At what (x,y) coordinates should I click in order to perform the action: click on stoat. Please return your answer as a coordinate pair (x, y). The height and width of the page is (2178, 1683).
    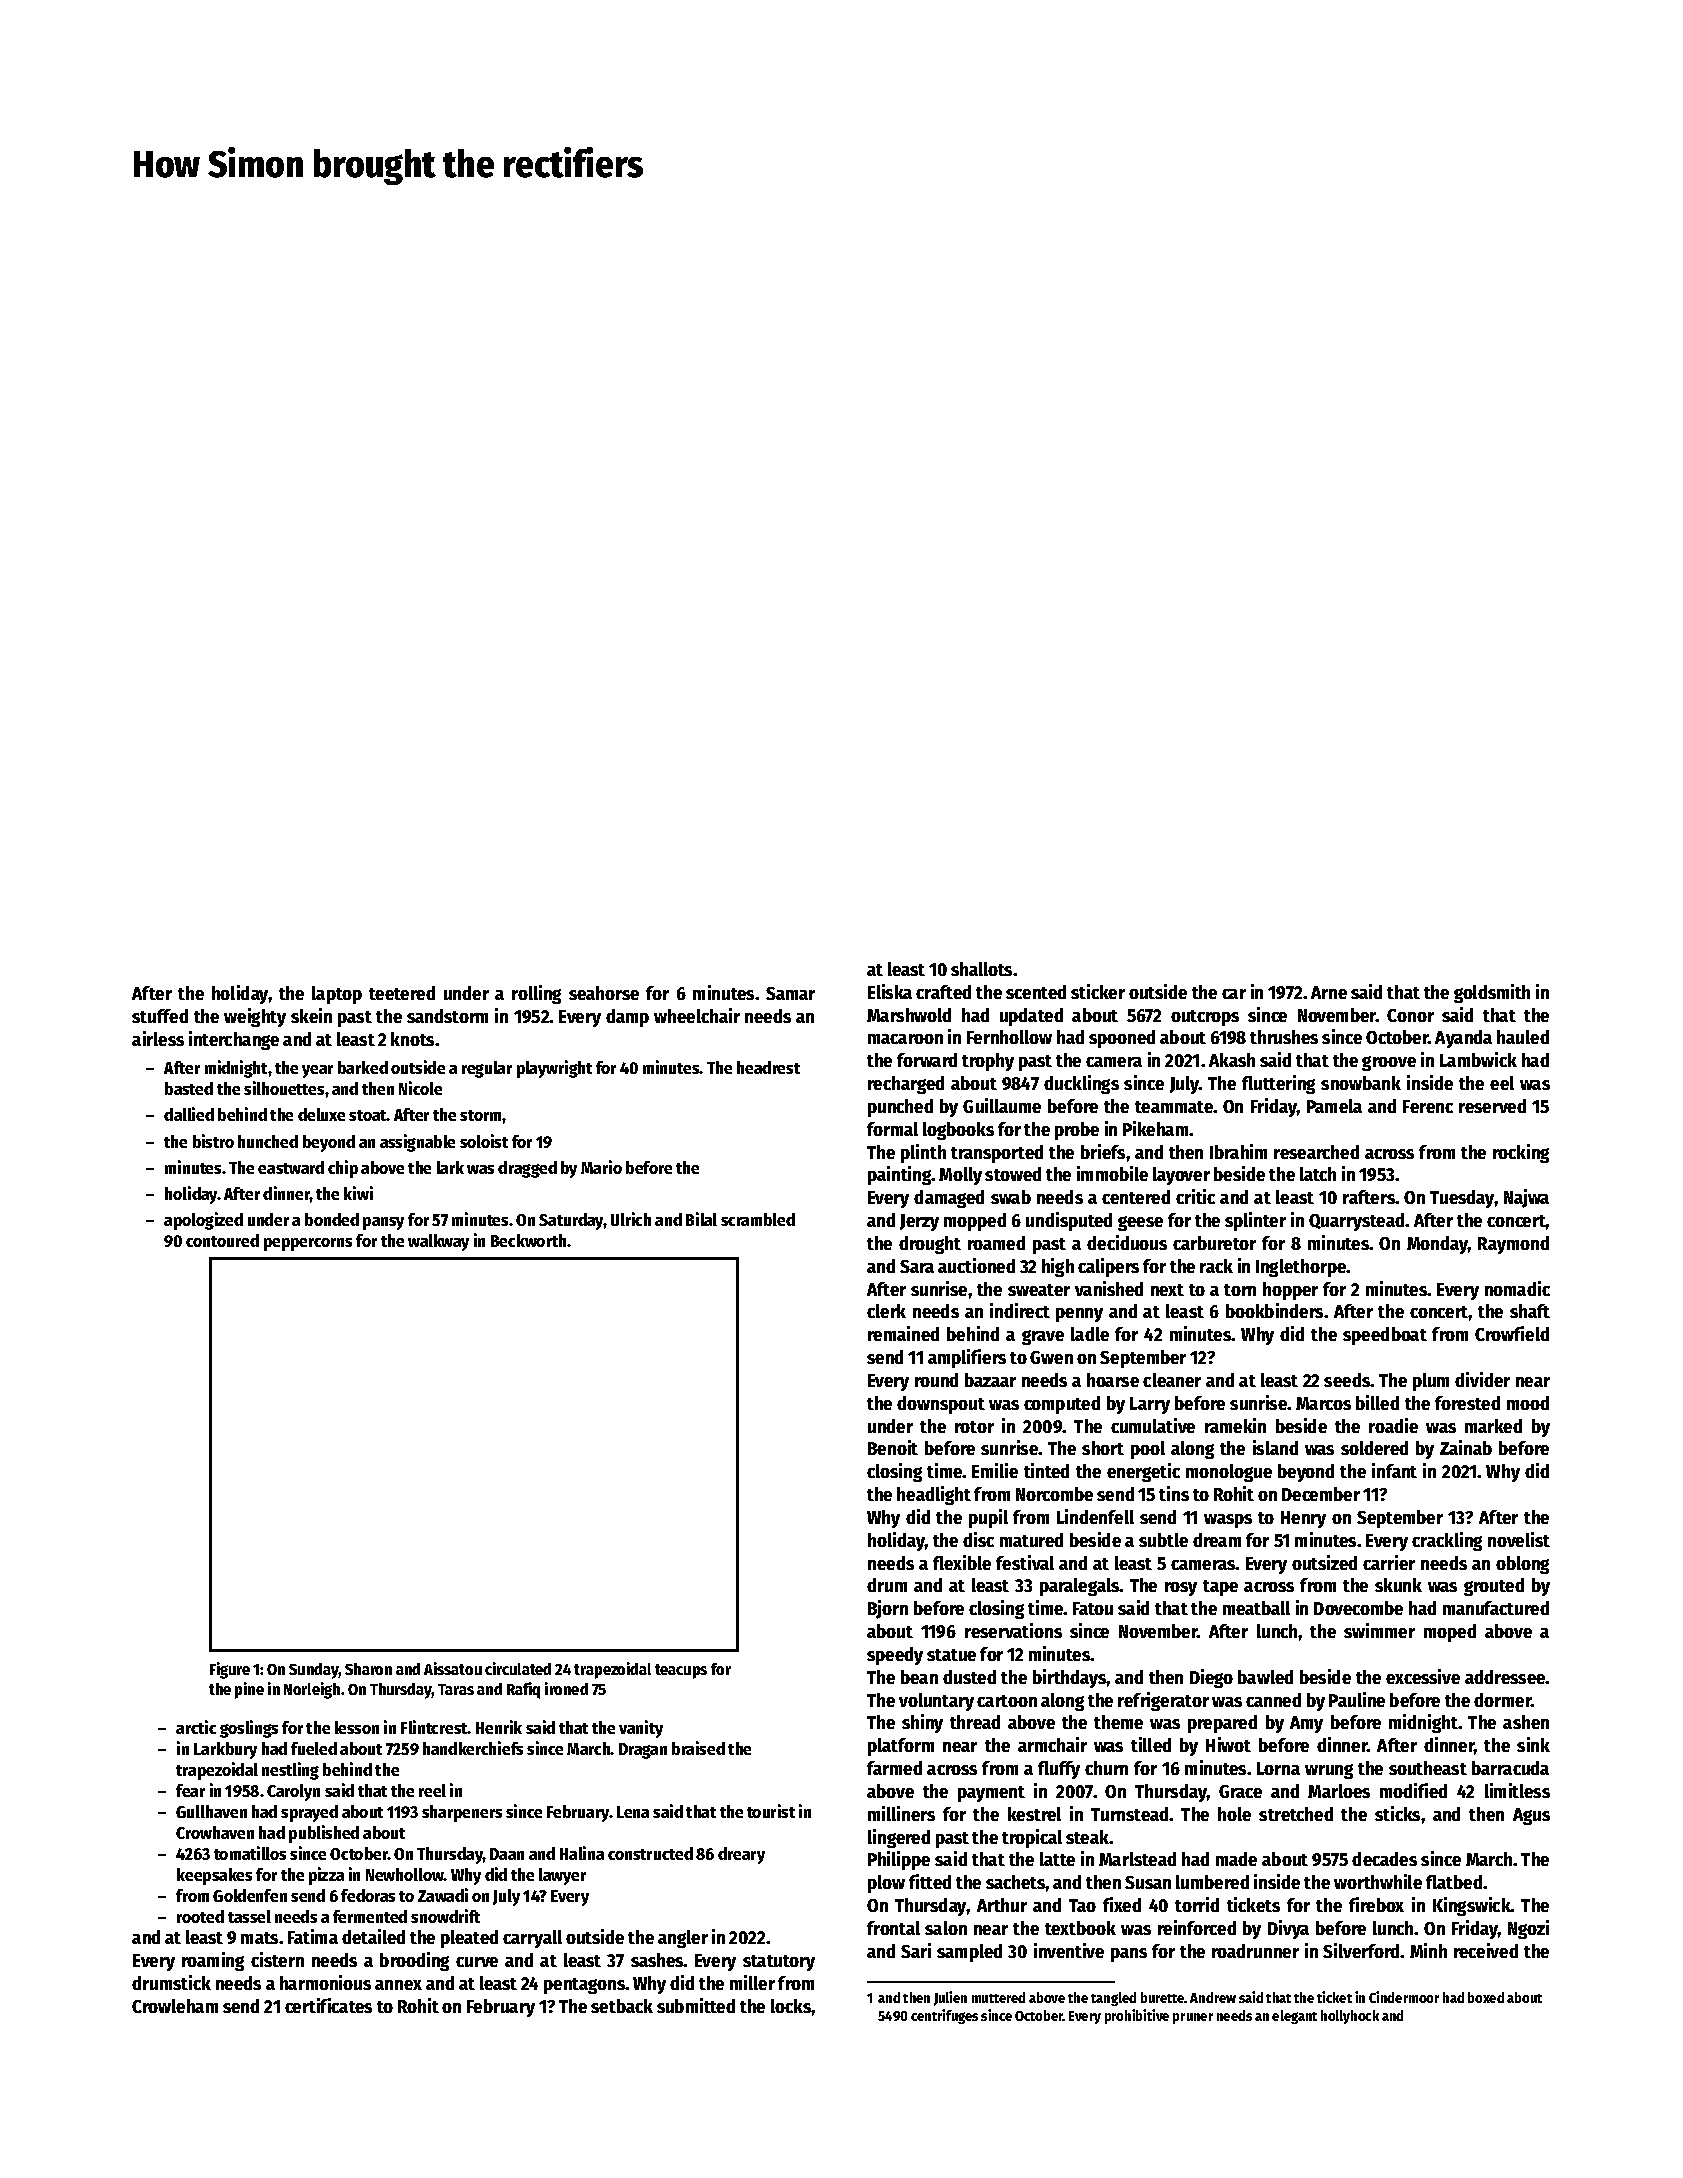
    Looking at the image, I should click on (368, 1115).
